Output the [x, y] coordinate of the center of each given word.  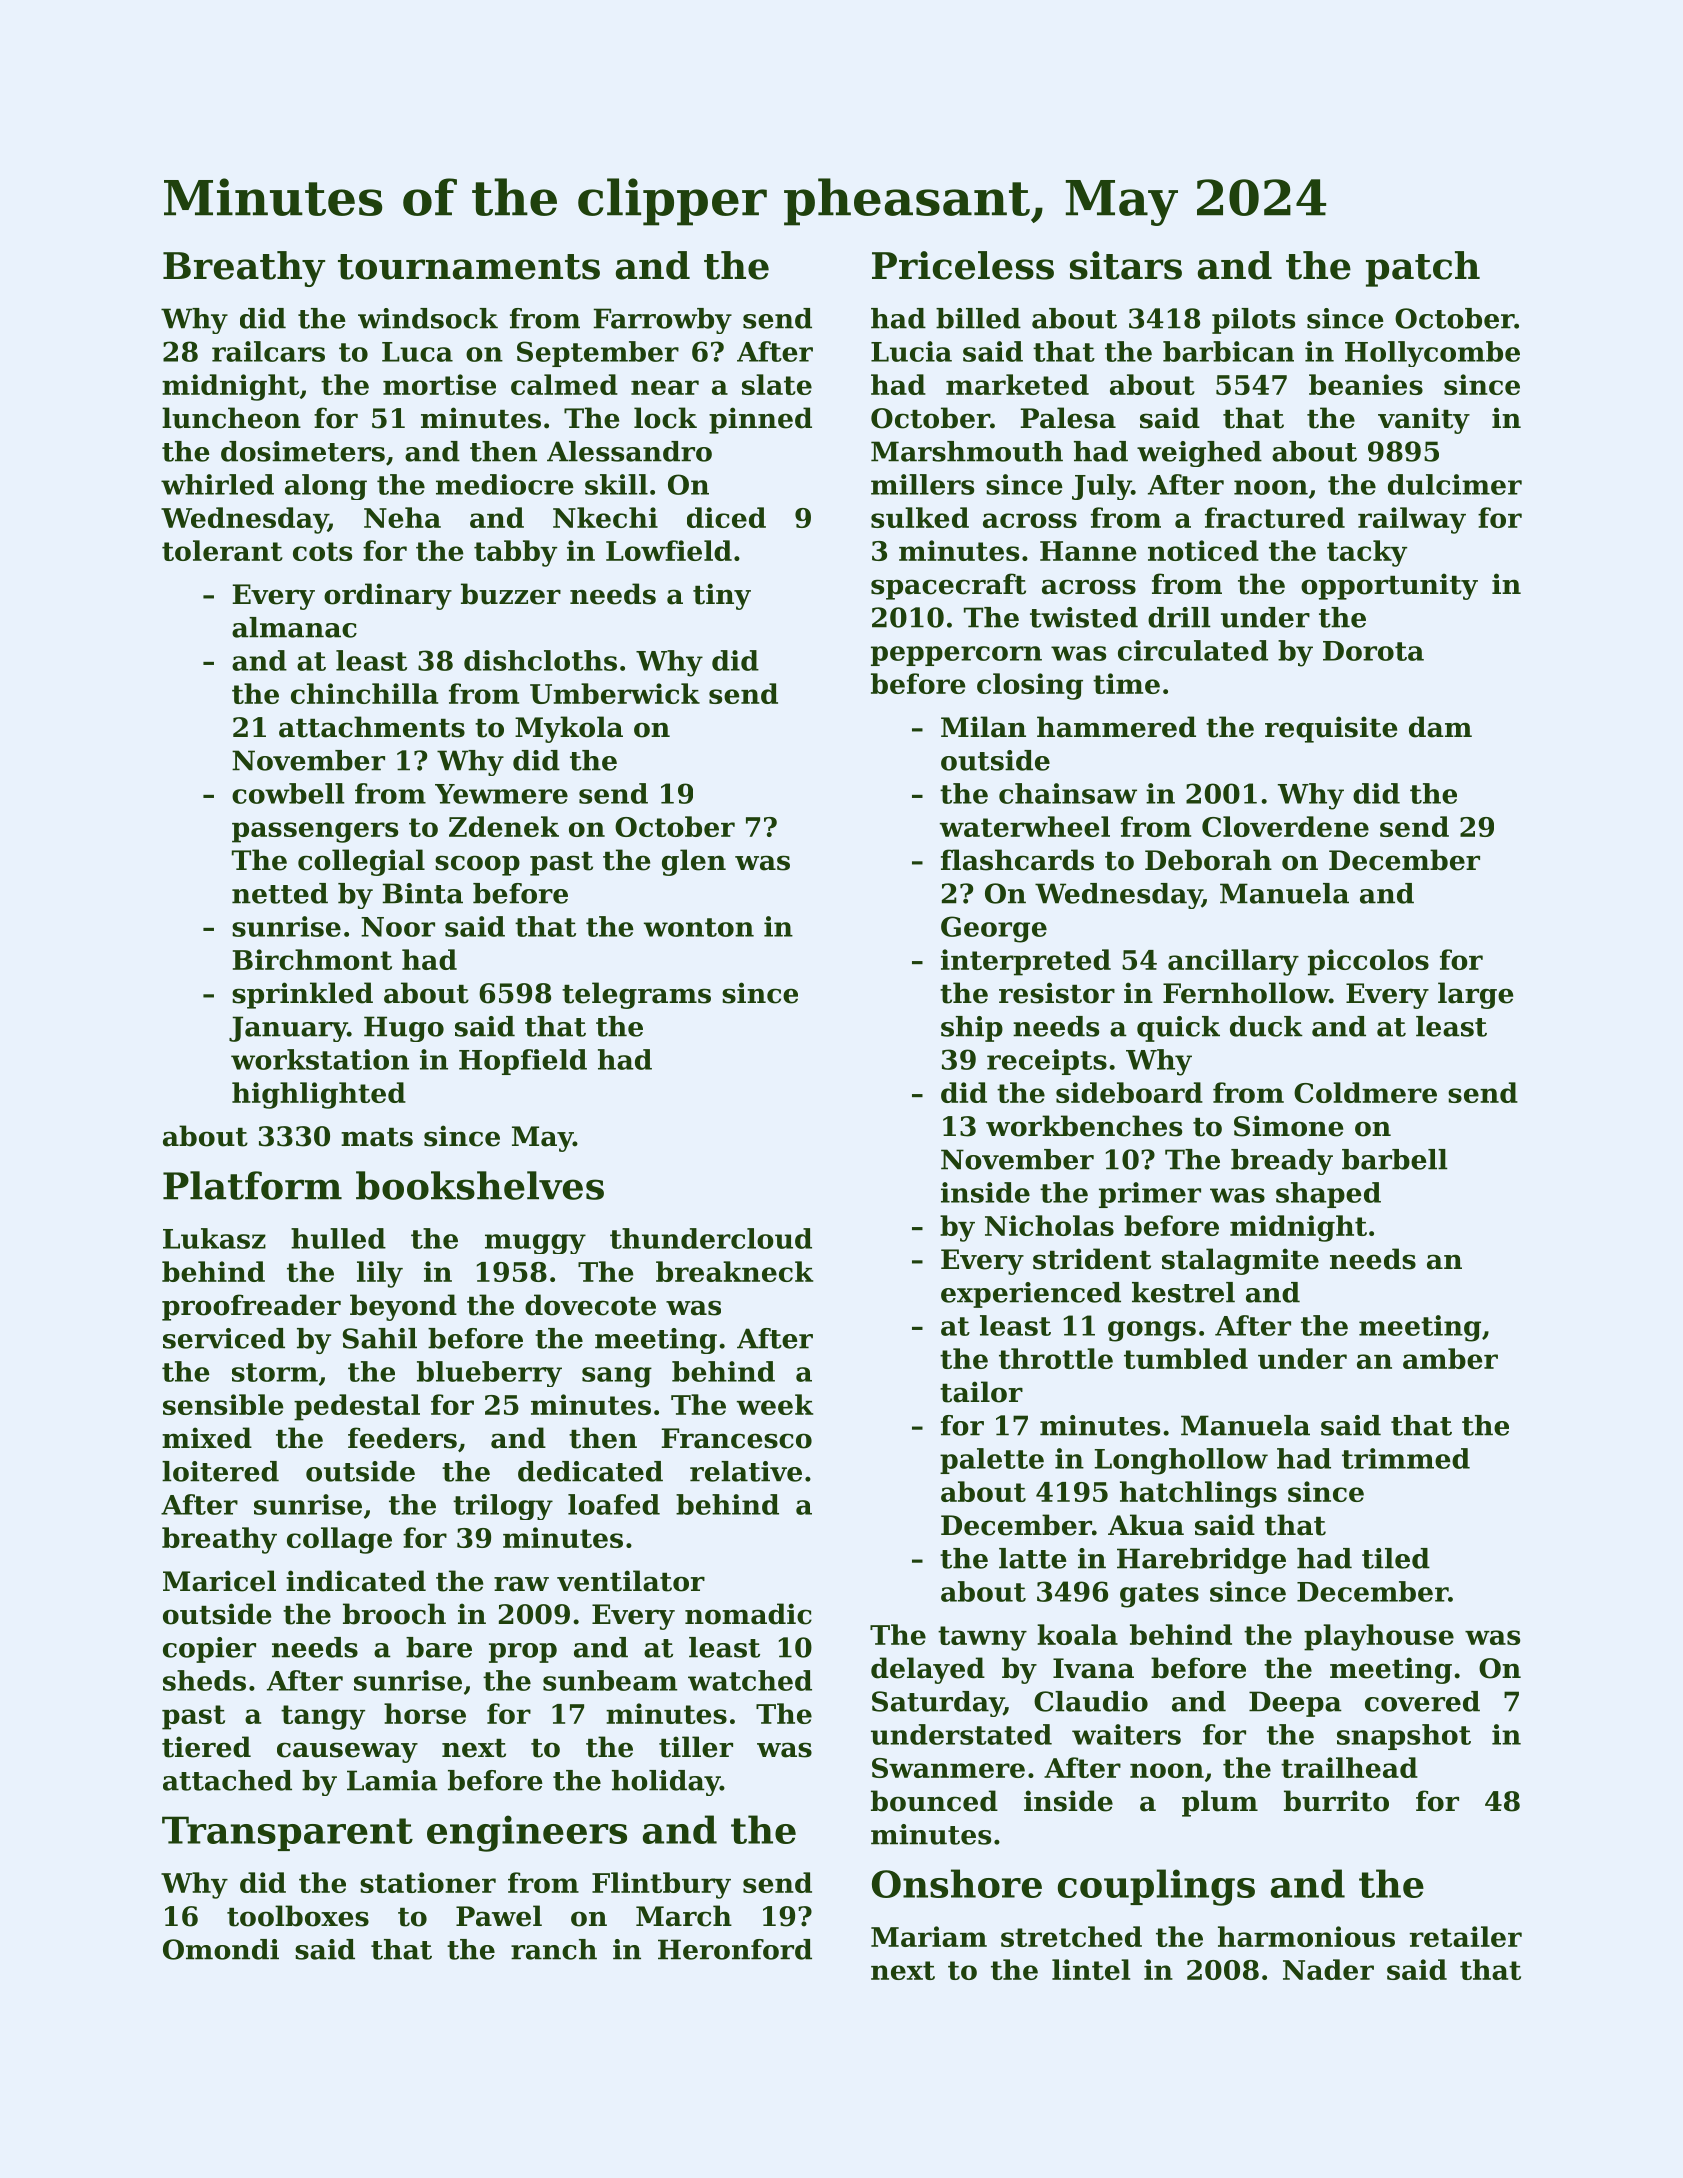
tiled [1396, 1558]
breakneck [734, 1271]
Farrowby [662, 321]
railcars [268, 351]
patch [1423, 269]
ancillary [1233, 962]
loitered [220, 1471]
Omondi [221, 1949]
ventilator [631, 1581]
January [288, 1029]
